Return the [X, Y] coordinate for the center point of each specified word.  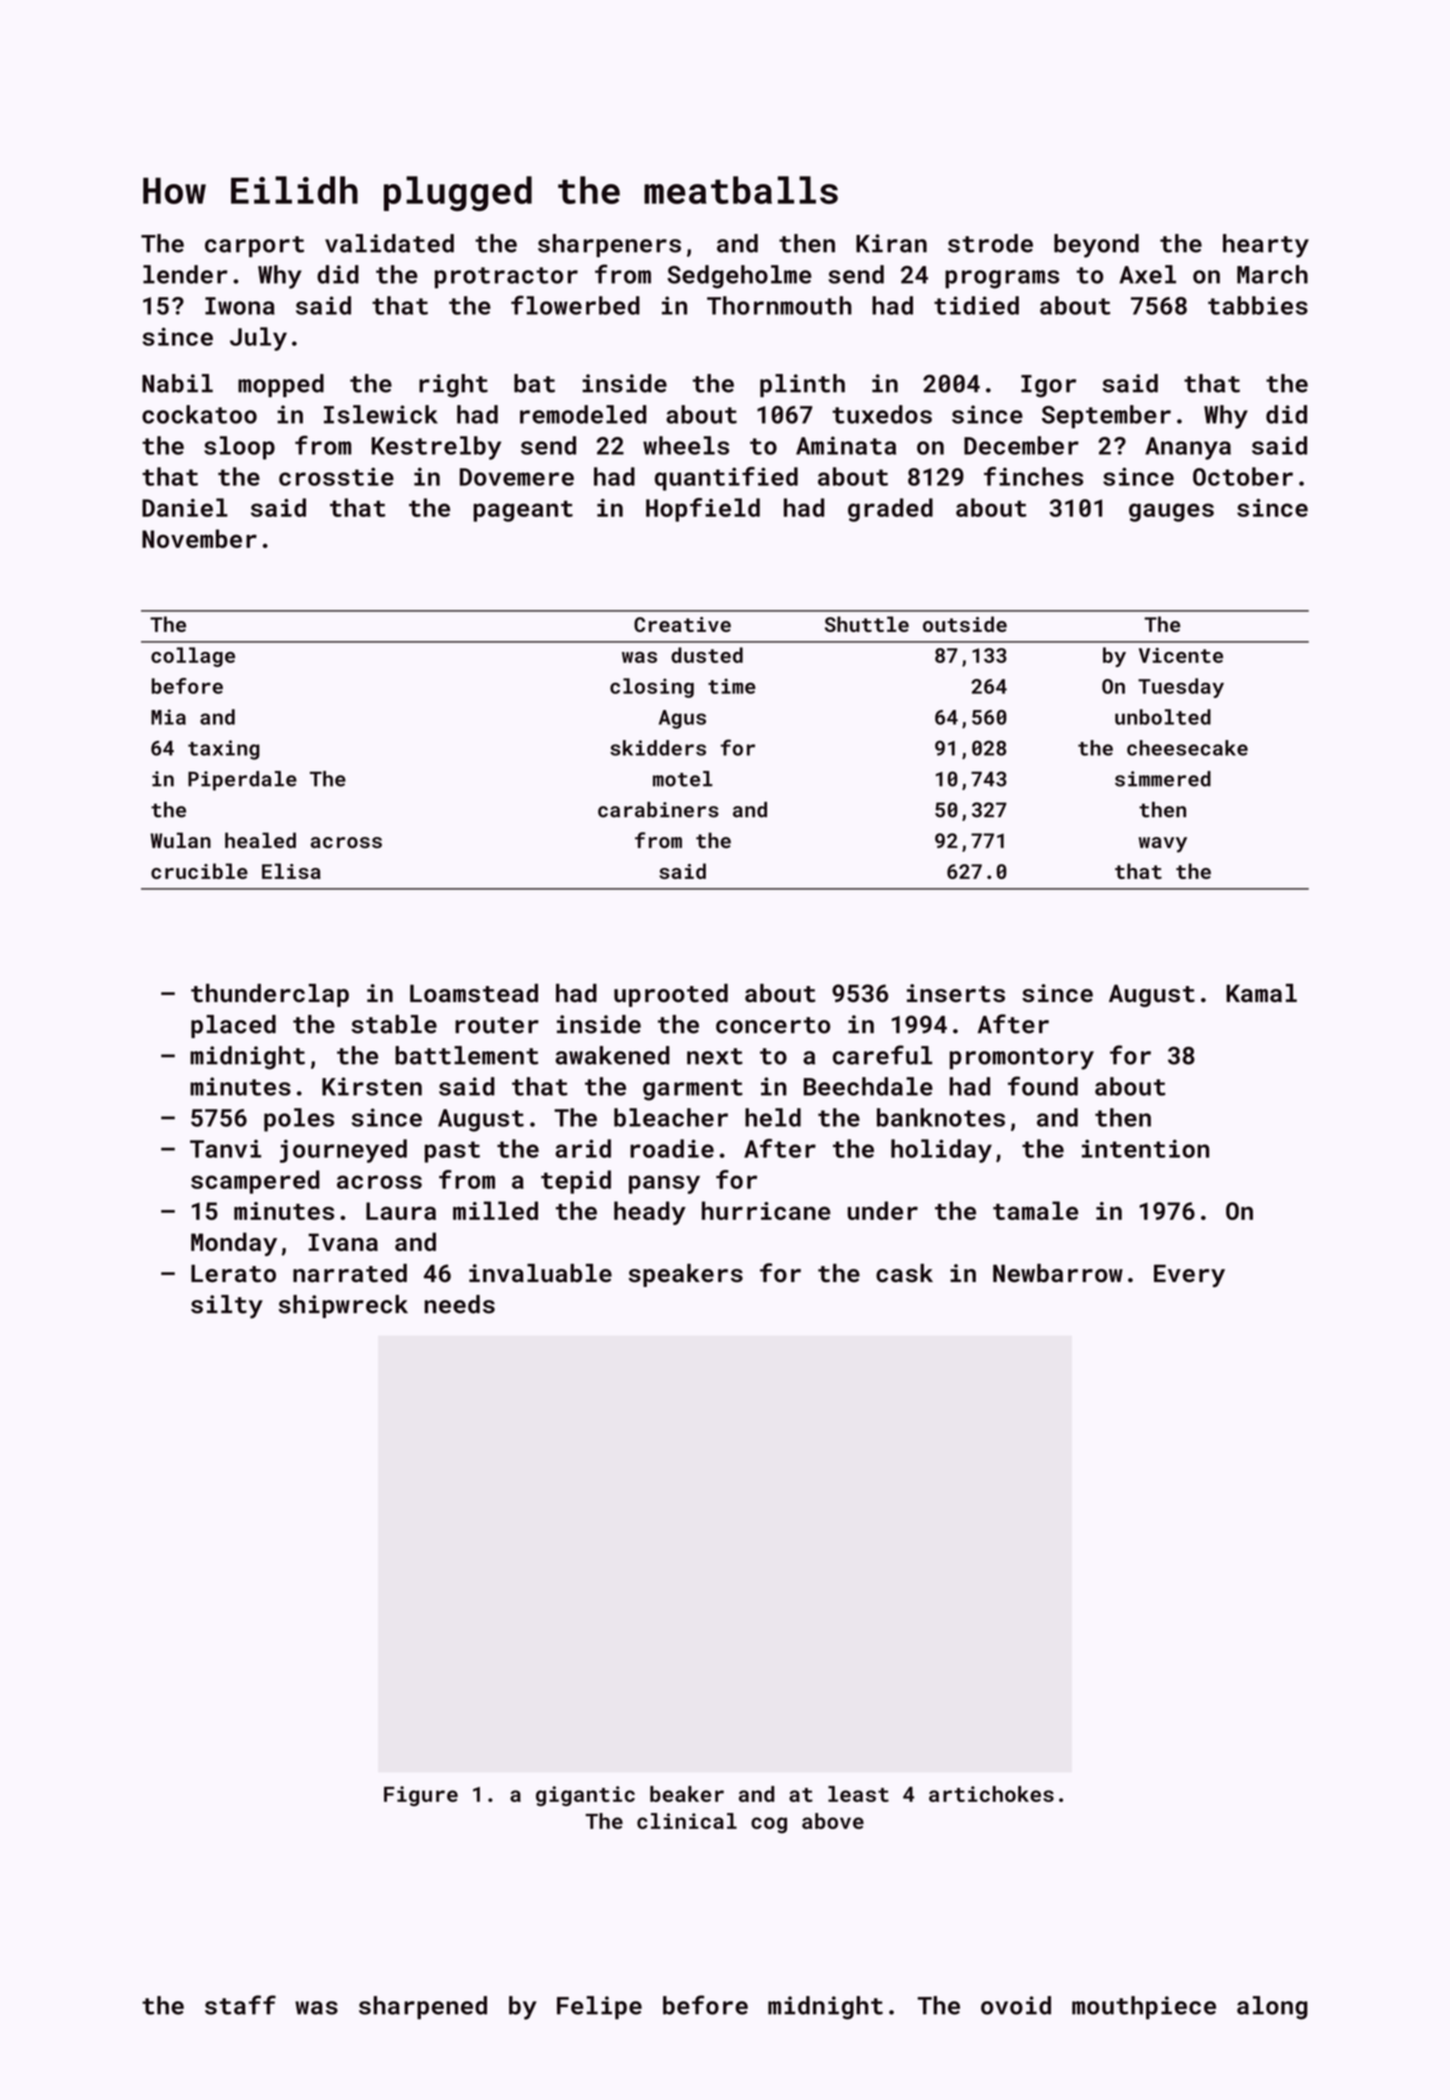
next [715, 1056]
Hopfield [703, 510]
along [1272, 2008]
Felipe [599, 2008]
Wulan [180, 840]
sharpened [423, 2008]
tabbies [1258, 305]
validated [389, 243]
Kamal [1261, 993]
